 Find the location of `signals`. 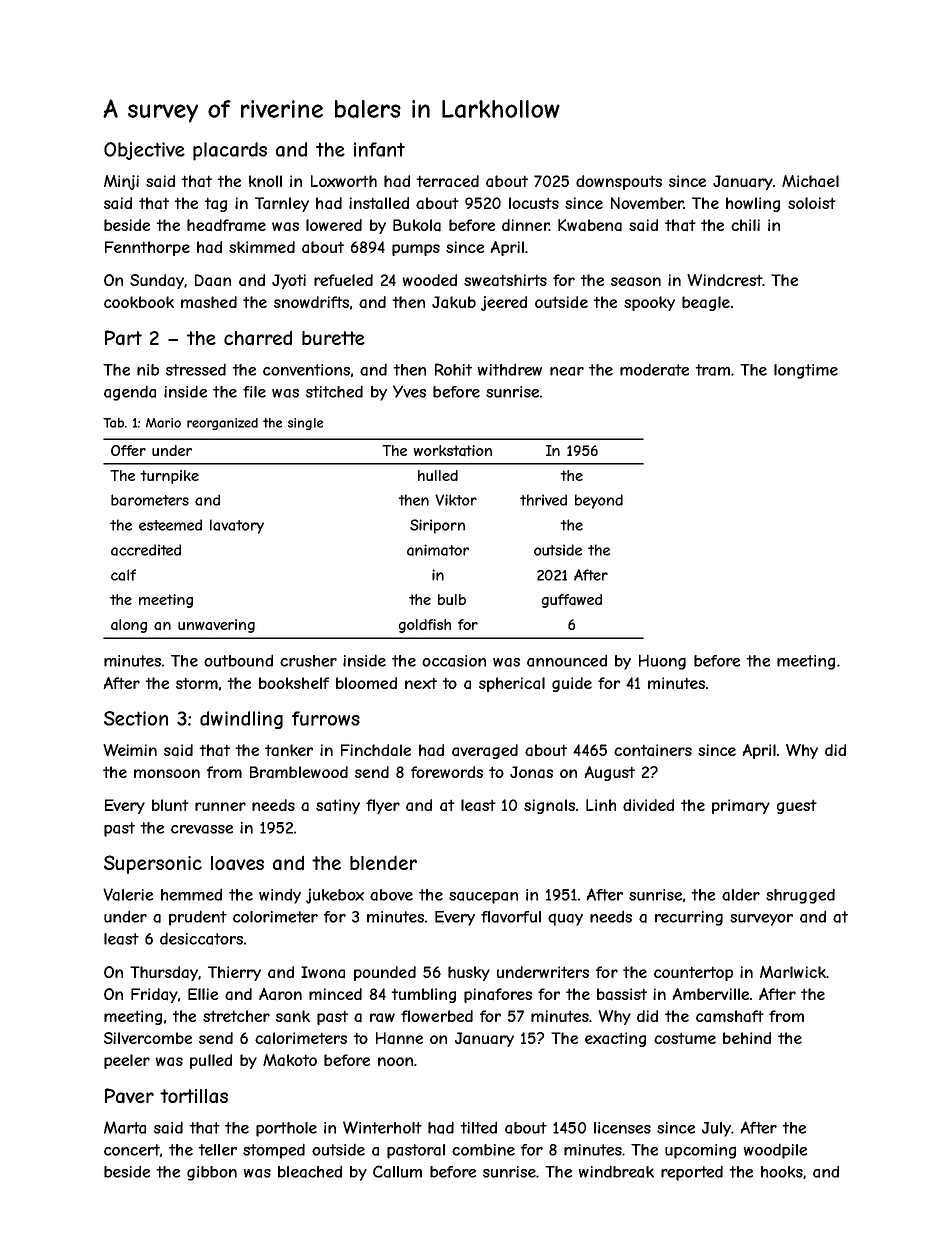

signals is located at coordinates (549, 806).
